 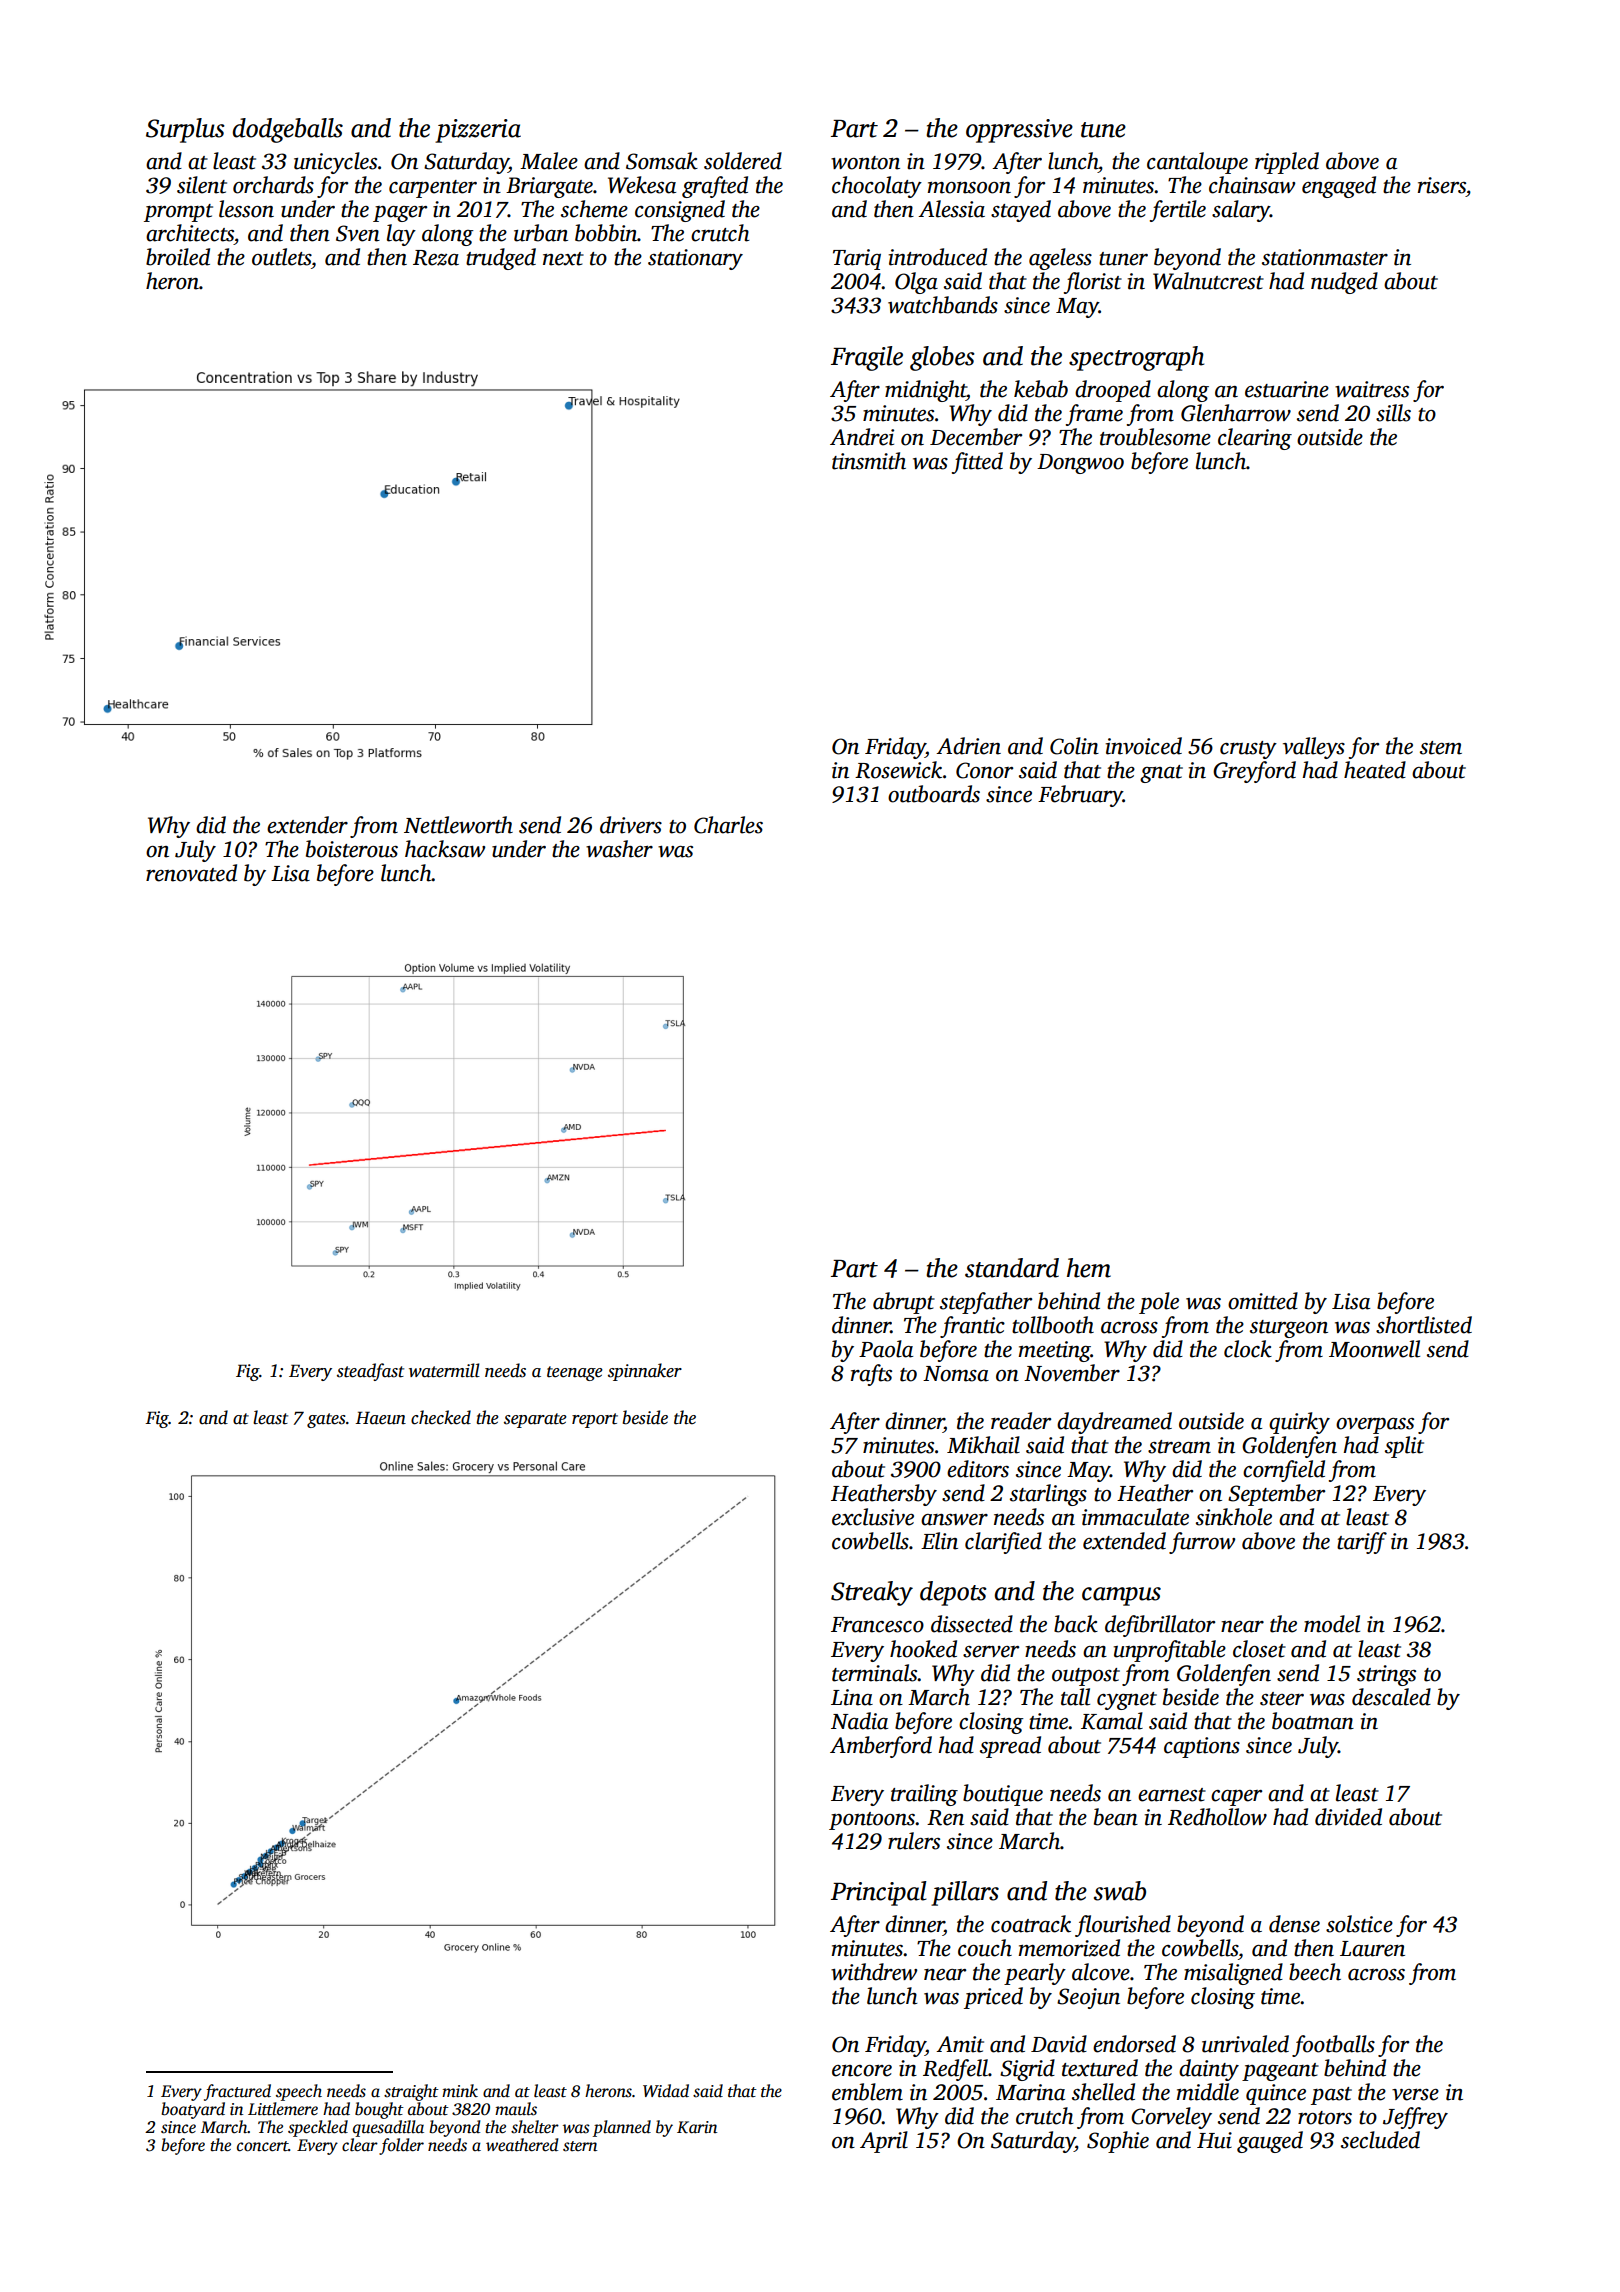 I want to click on renovated, so click(x=191, y=873).
